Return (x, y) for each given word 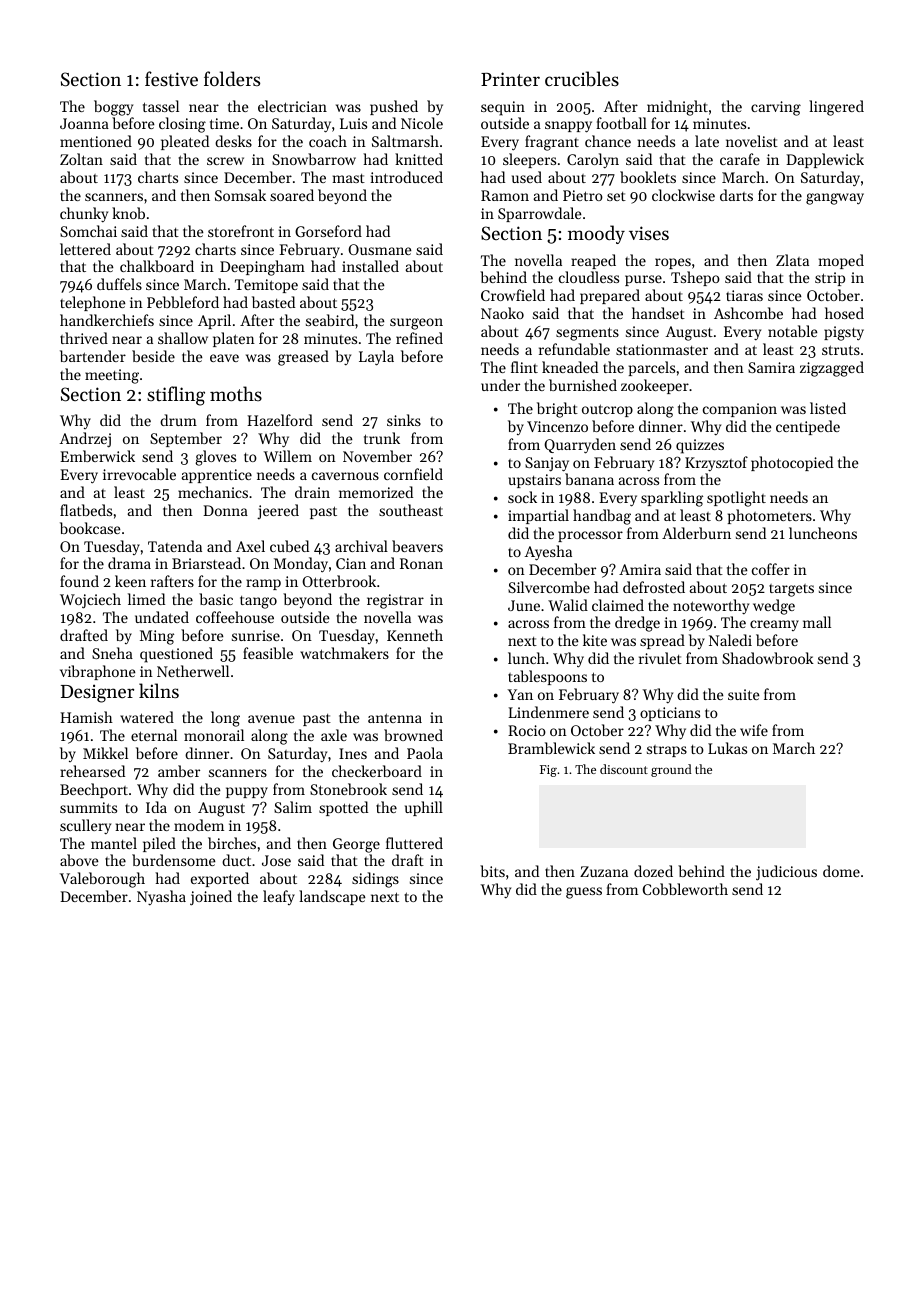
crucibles (582, 78)
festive (171, 78)
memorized (376, 492)
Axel (250, 546)
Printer (510, 79)
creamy (774, 625)
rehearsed (92, 771)
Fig (548, 771)
